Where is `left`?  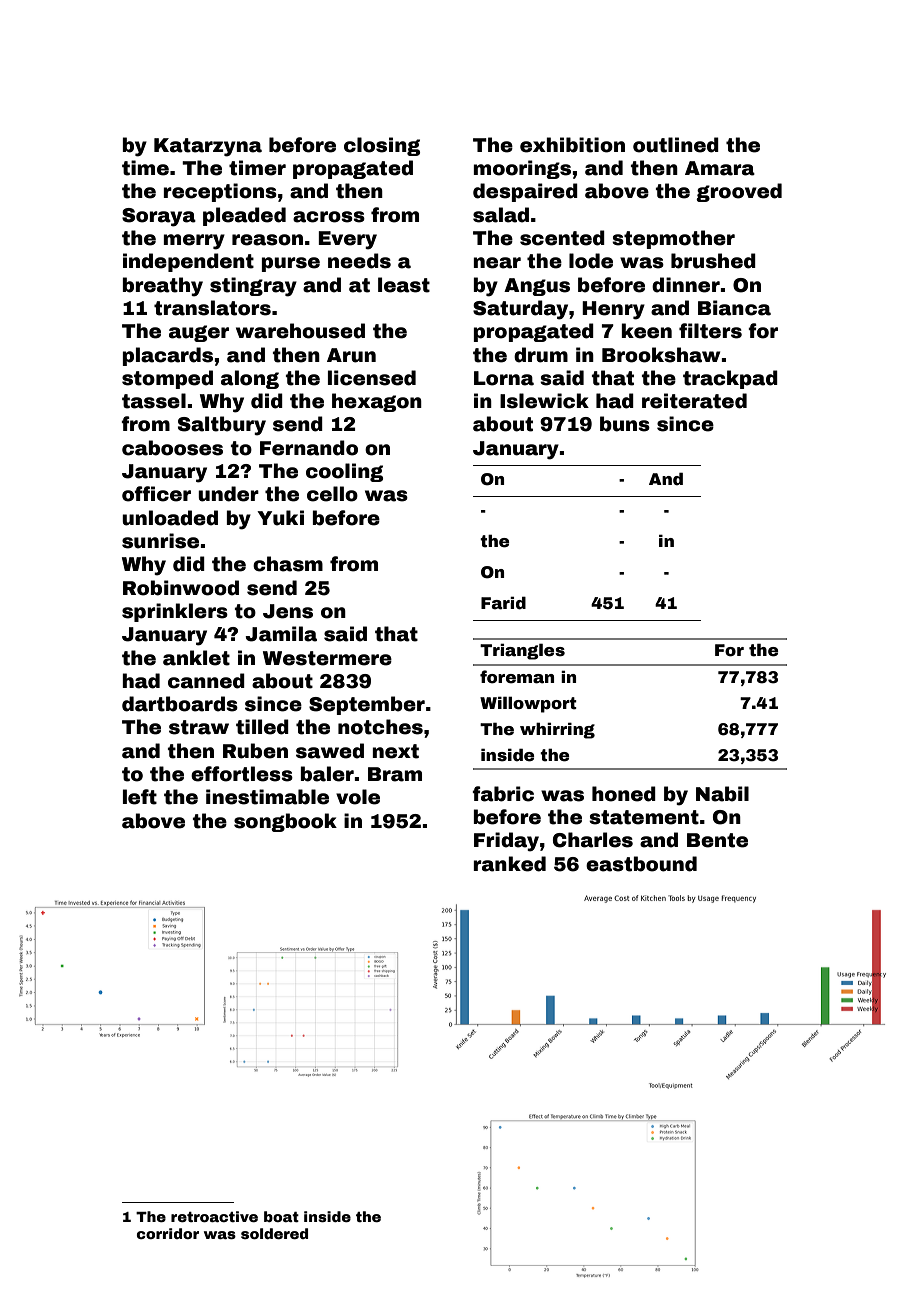 left is located at coordinates (140, 797).
